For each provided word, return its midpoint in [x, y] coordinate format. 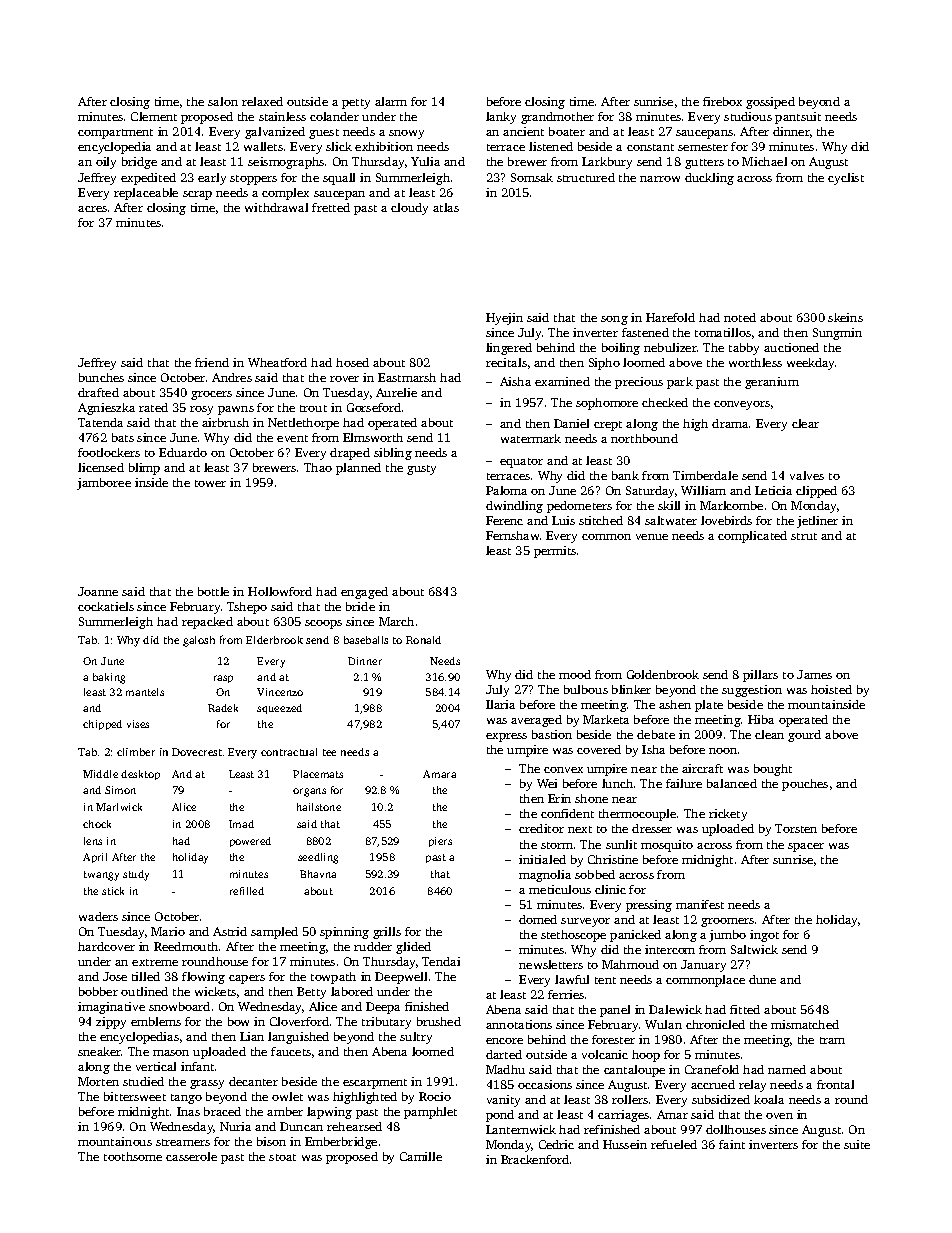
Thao [318, 467]
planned [358, 469]
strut [804, 536]
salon [223, 101]
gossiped [770, 103]
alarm [391, 101]
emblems [156, 1021]
